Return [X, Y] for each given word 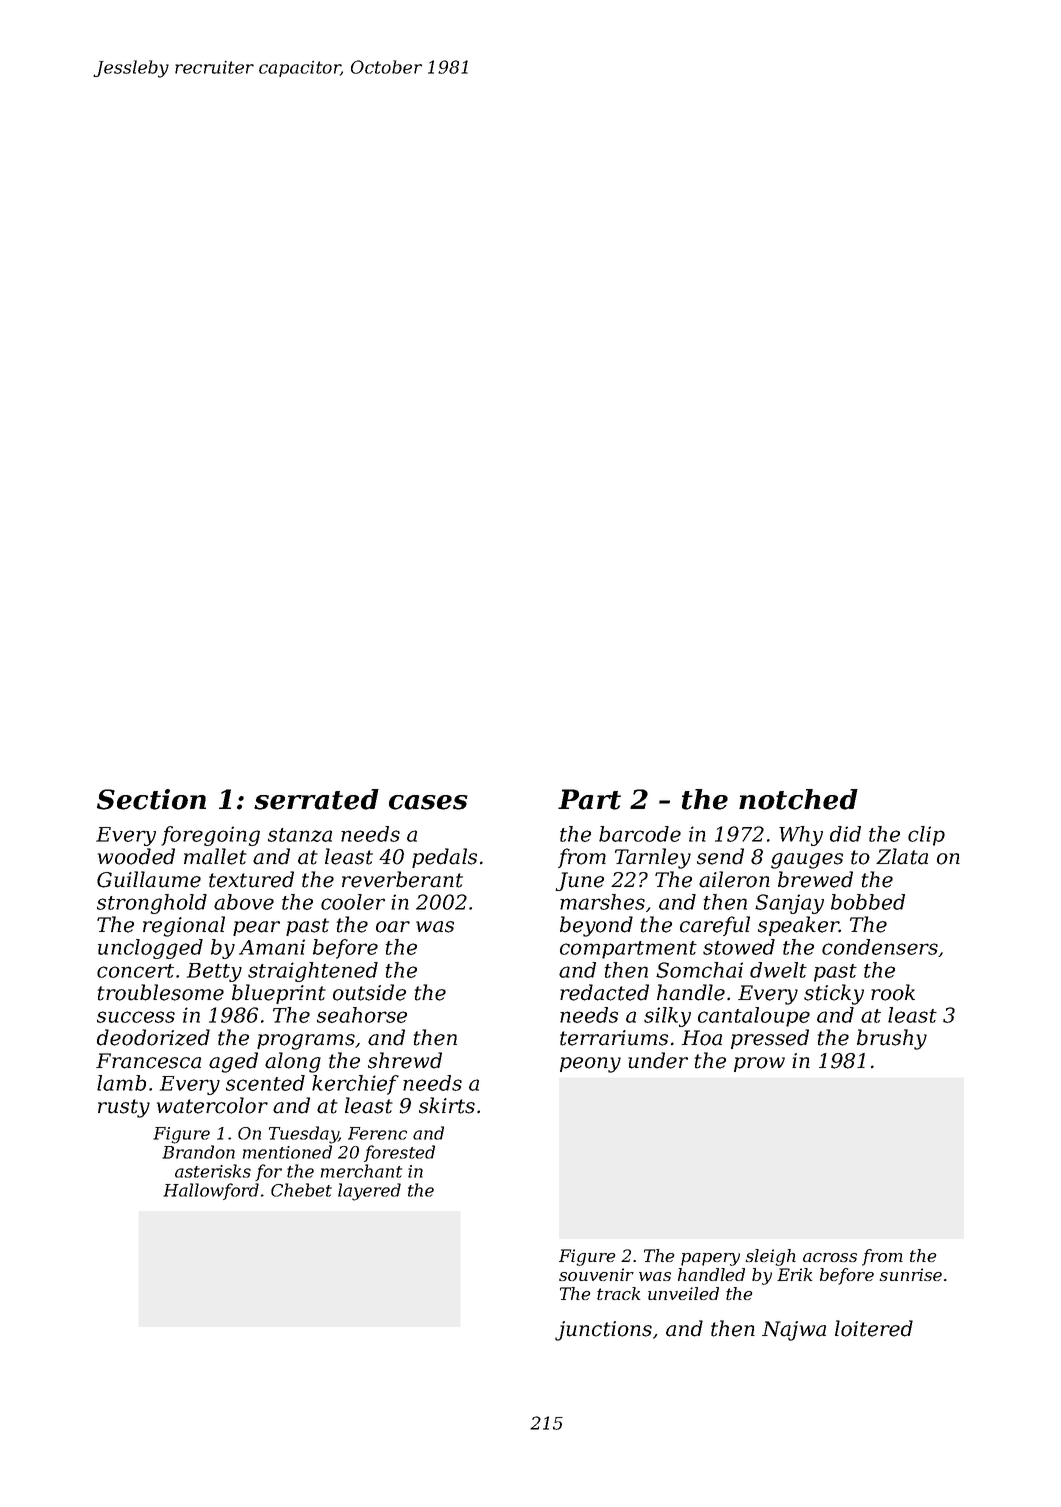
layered [369, 1192]
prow [759, 1064]
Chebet [301, 1190]
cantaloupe [754, 1017]
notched [798, 799]
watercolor [212, 1105]
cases [428, 802]
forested [399, 1153]
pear [256, 928]
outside [369, 992]
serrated [316, 799]
